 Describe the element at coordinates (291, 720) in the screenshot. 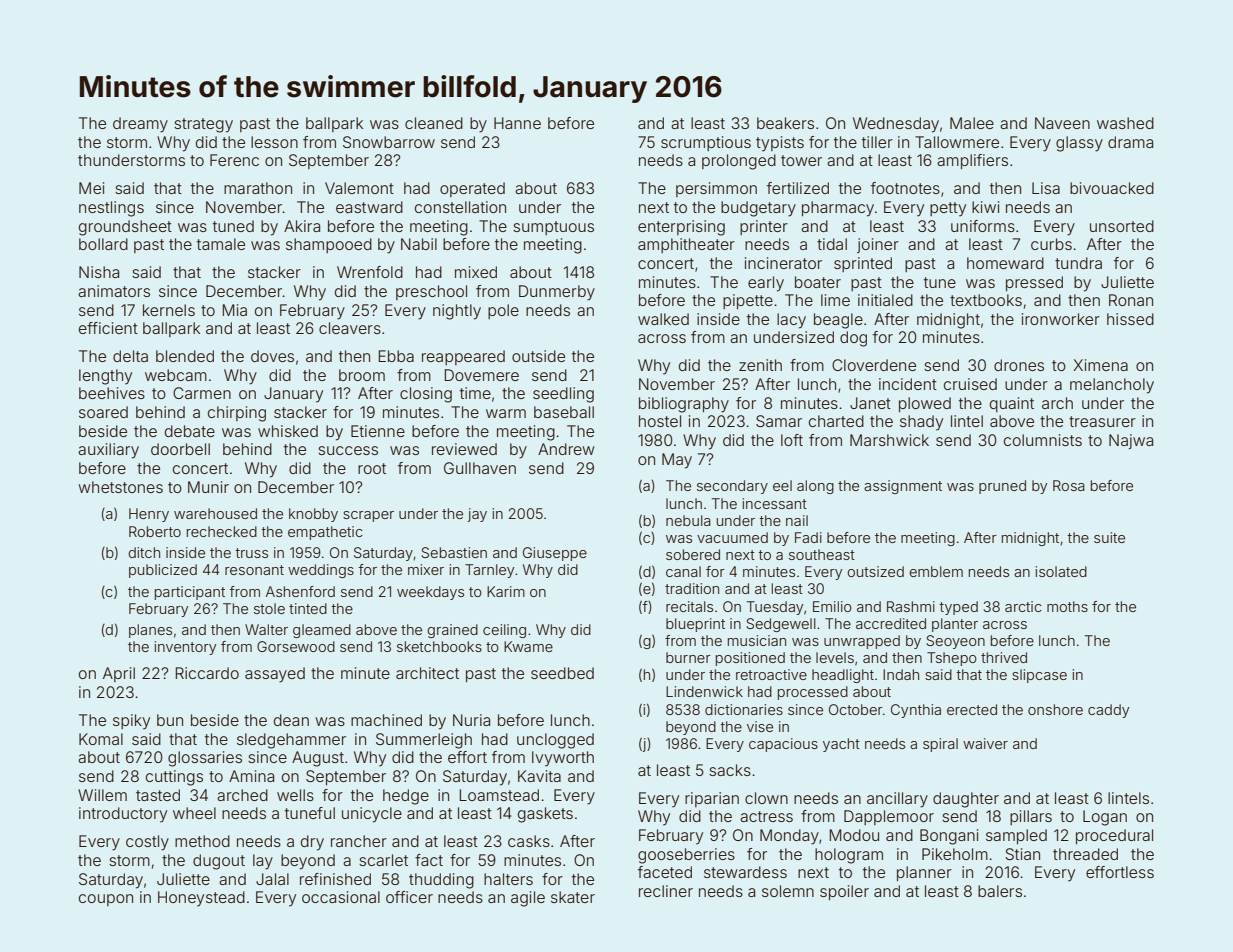

I see `dean` at that location.
